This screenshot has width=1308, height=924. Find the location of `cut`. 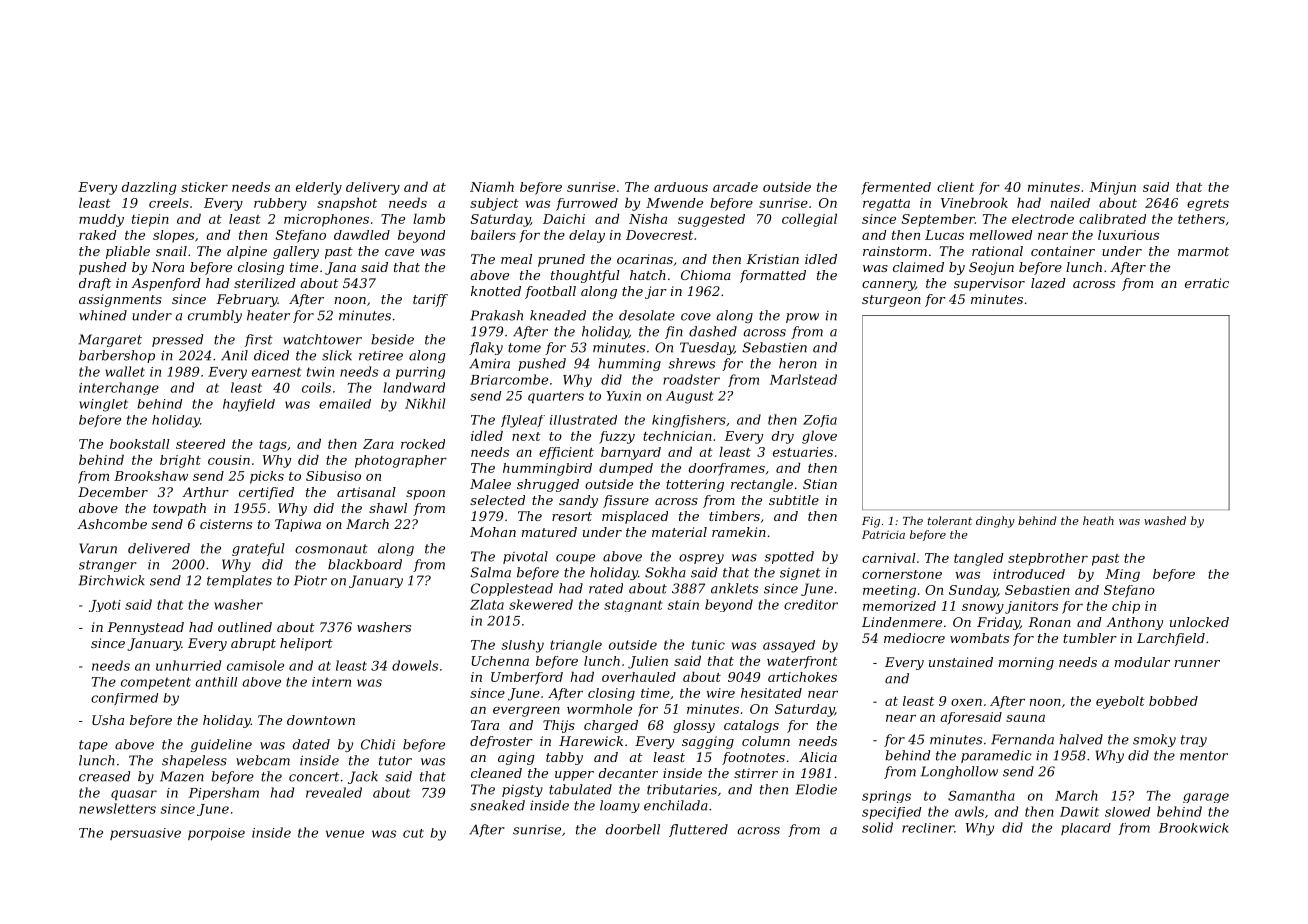

cut is located at coordinates (413, 833).
